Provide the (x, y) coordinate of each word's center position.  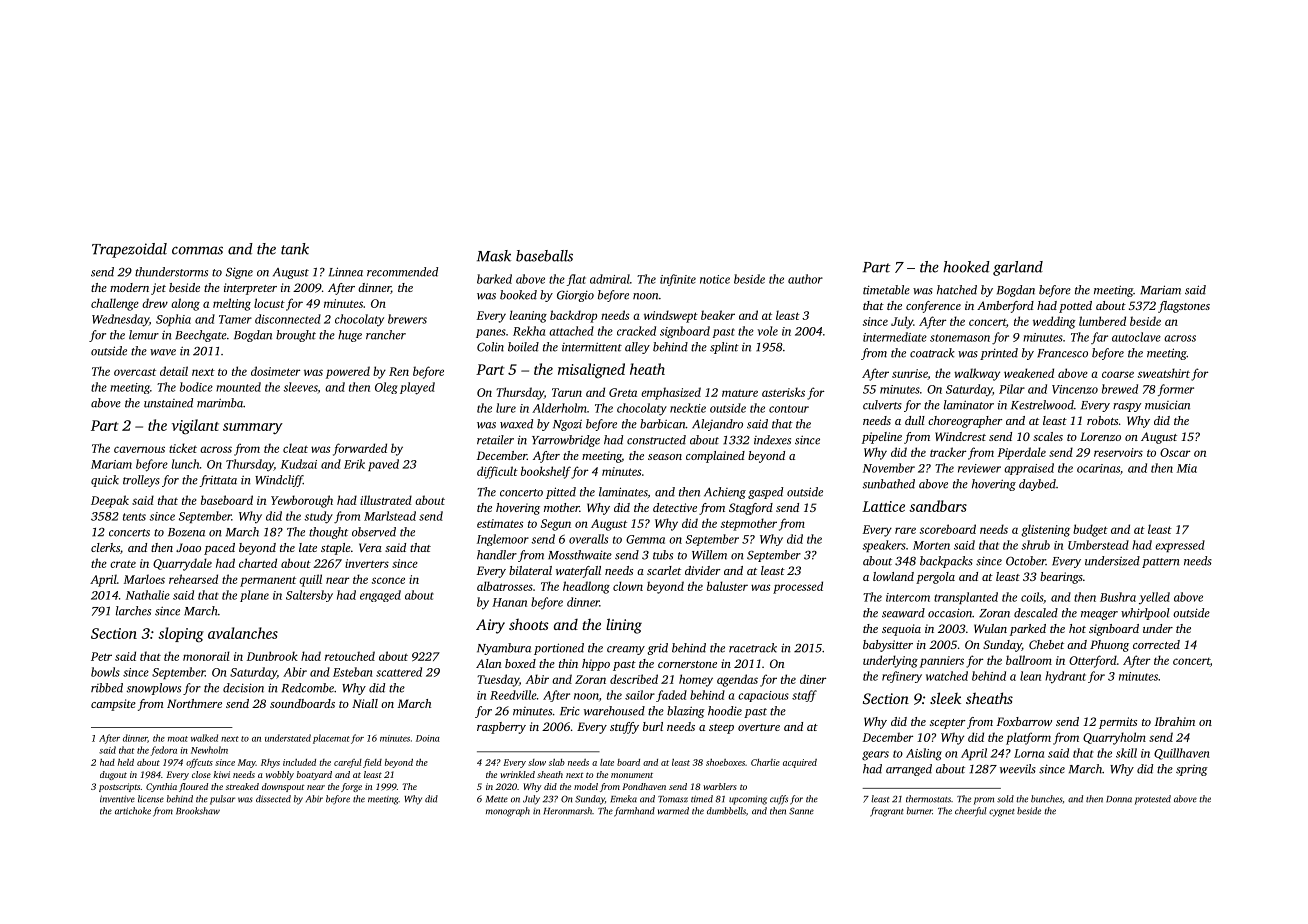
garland (1018, 268)
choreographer (965, 422)
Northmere (194, 703)
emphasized (671, 393)
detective (675, 507)
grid (657, 649)
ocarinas (1098, 468)
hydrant (1065, 677)
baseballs (544, 256)
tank (295, 249)
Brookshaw (198, 811)
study (318, 517)
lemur (144, 335)
